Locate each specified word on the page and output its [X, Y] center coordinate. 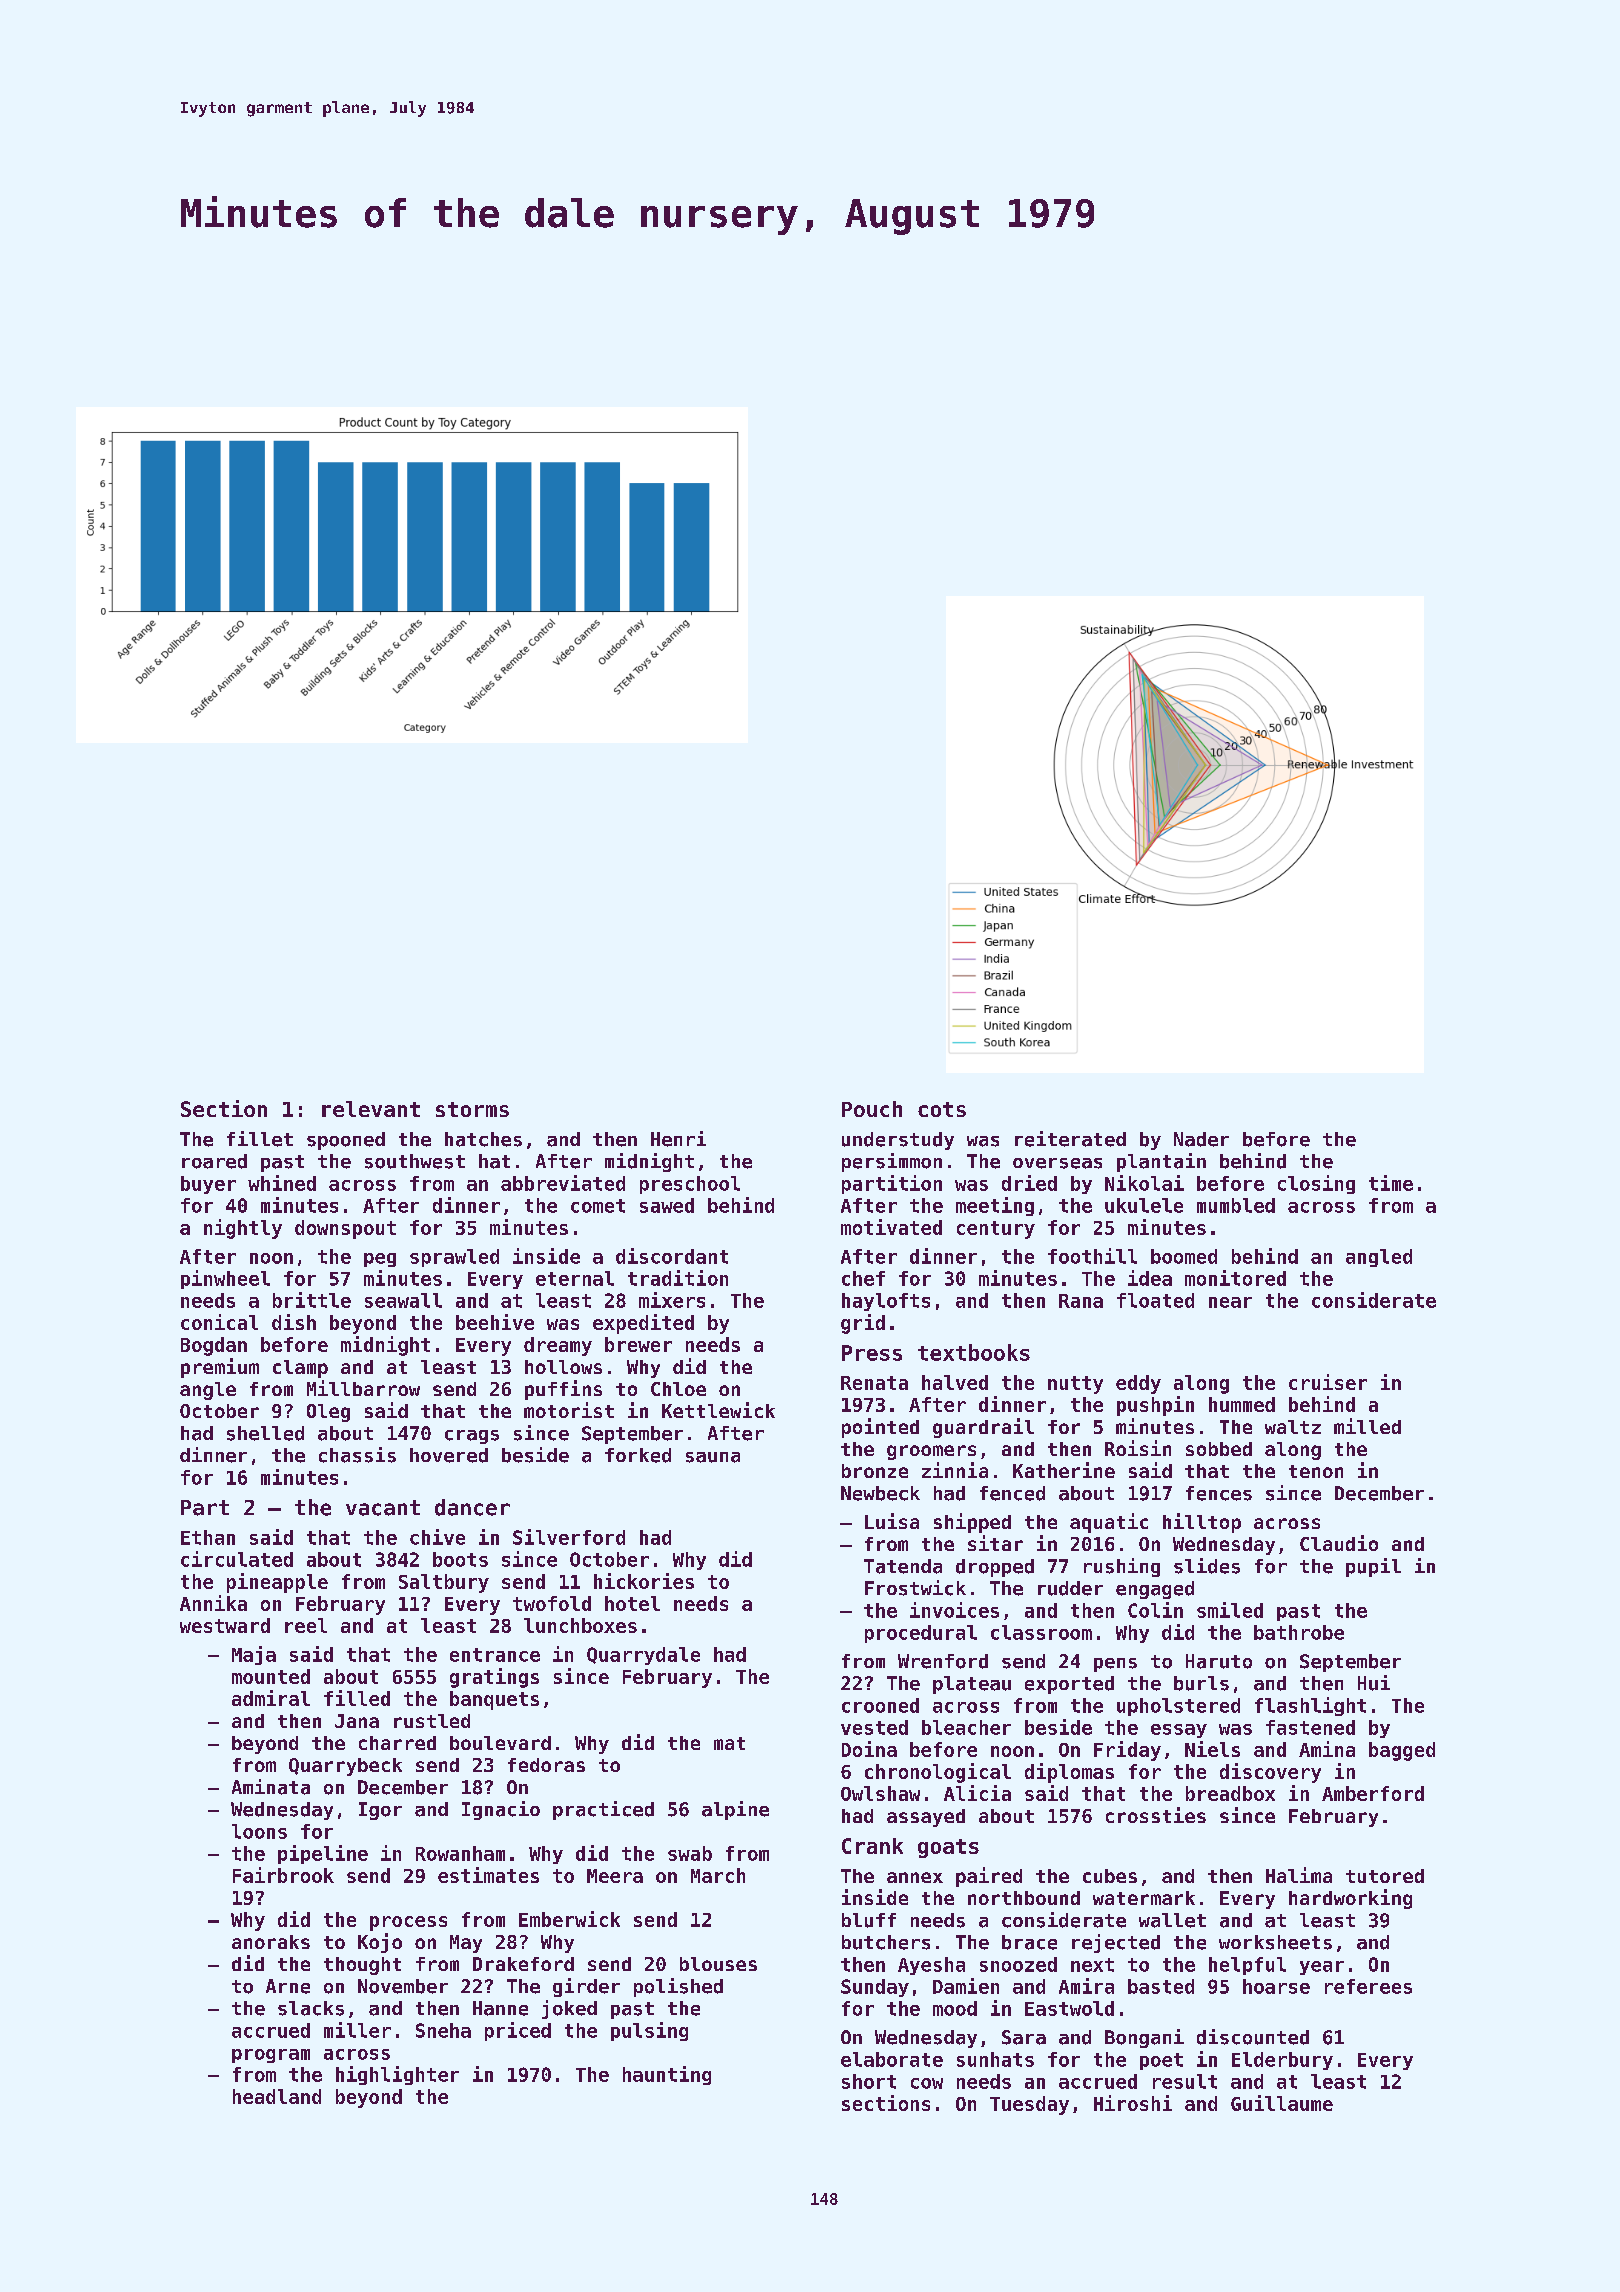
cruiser [1328, 1382]
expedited [643, 1324]
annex [915, 1877]
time [1391, 1183]
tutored [1385, 1876]
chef [863, 1278]
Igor [380, 1811]
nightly [243, 1229]
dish [294, 1322]
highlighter [397, 2075]
